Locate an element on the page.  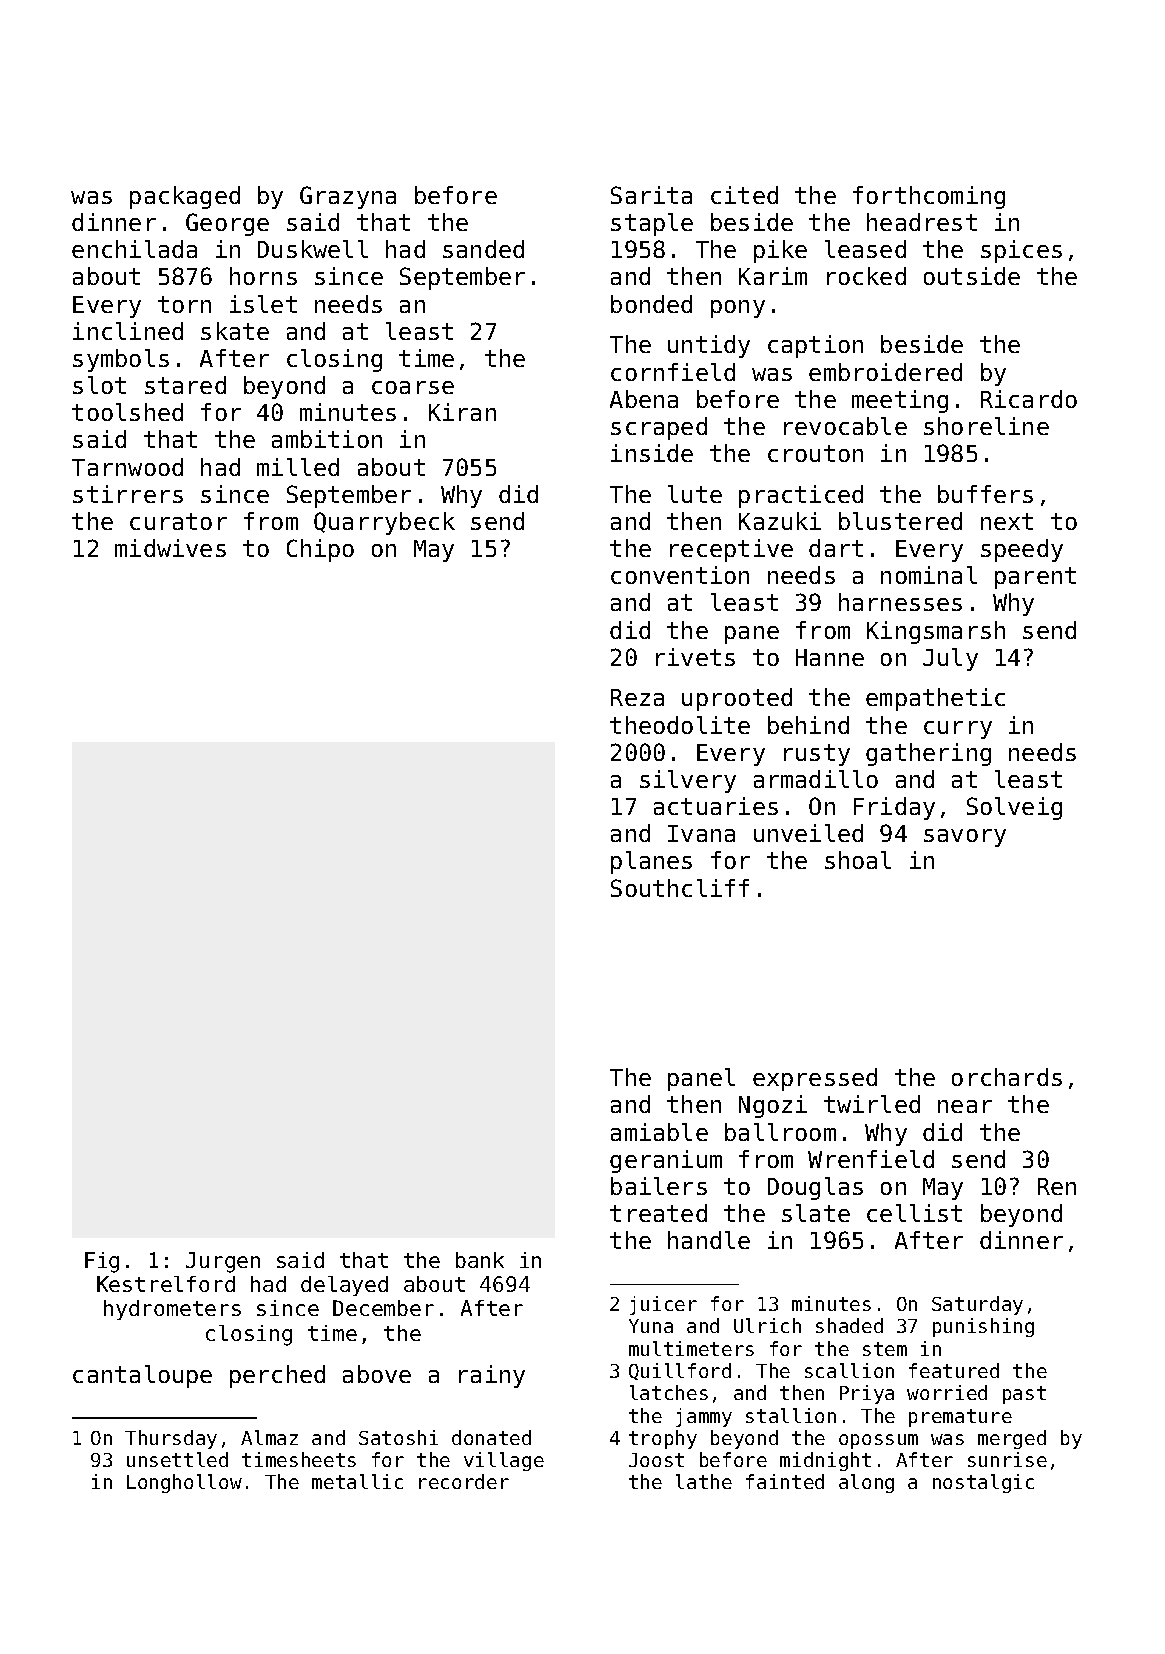
packaged is located at coordinates (185, 197).
